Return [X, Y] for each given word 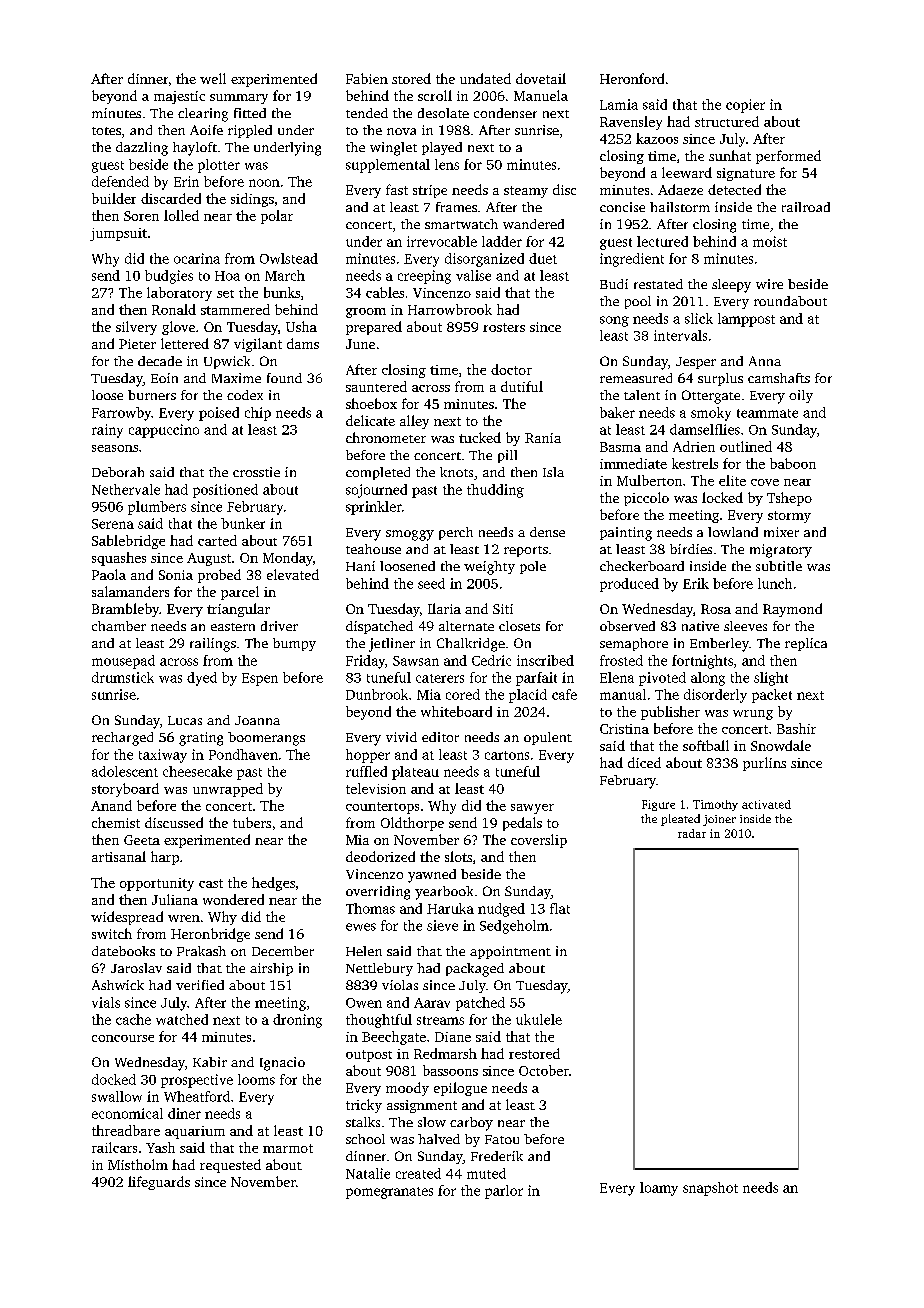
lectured [662, 241]
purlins [764, 764]
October [544, 1070]
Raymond [792, 610]
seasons [115, 448]
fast [397, 189]
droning [297, 1021]
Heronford [632, 78]
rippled [250, 131]
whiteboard [456, 711]
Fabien [367, 78]
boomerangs [266, 739]
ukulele [539, 1019]
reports [526, 551]
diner [184, 1113]
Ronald [174, 309]
